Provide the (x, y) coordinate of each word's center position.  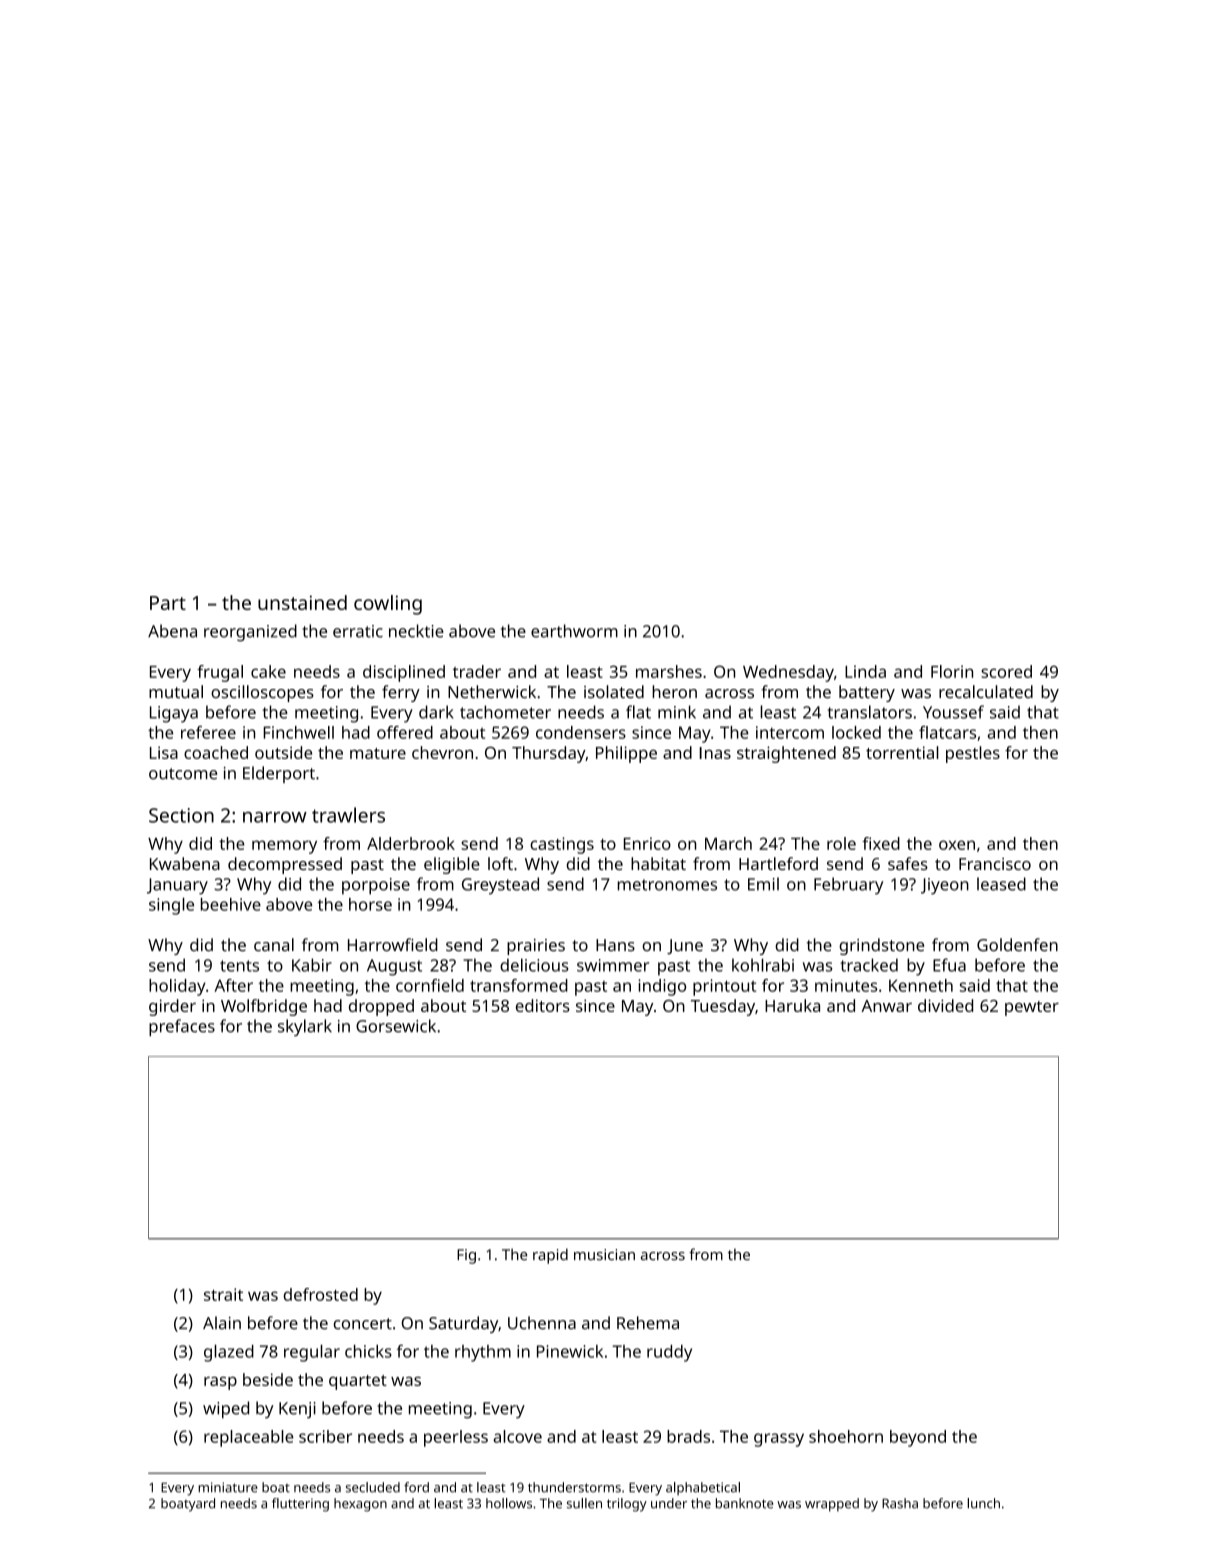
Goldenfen (1017, 945)
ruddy (669, 1353)
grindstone (881, 946)
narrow (275, 817)
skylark (305, 1027)
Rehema (648, 1323)
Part (168, 603)
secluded (373, 1487)
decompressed (285, 865)
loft (500, 863)
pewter (1032, 1008)
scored (1006, 671)
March (728, 843)
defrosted (321, 1294)
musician (604, 1255)
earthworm (574, 631)
